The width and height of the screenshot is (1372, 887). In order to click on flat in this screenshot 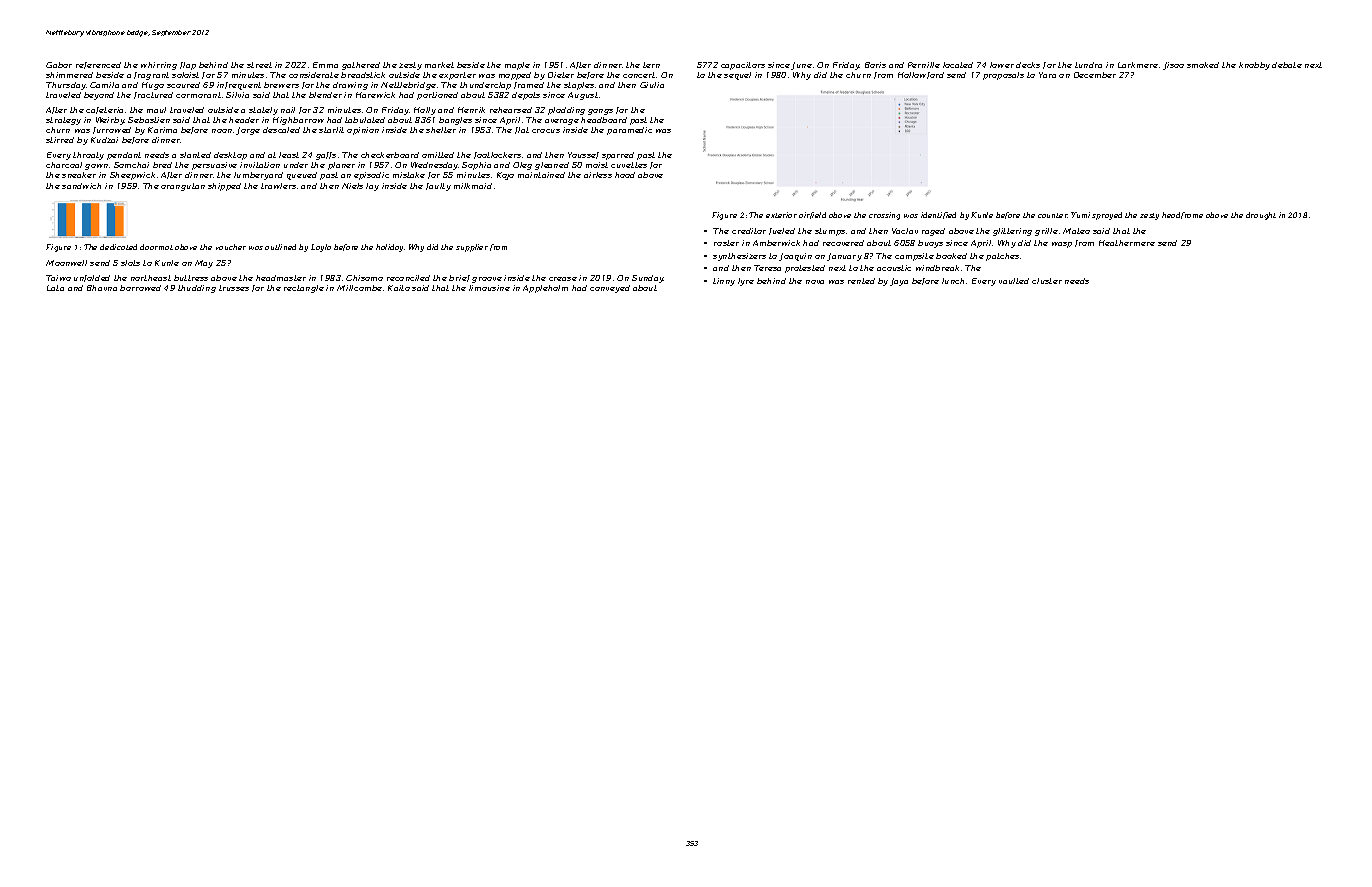, I will do `click(522, 130)`.
